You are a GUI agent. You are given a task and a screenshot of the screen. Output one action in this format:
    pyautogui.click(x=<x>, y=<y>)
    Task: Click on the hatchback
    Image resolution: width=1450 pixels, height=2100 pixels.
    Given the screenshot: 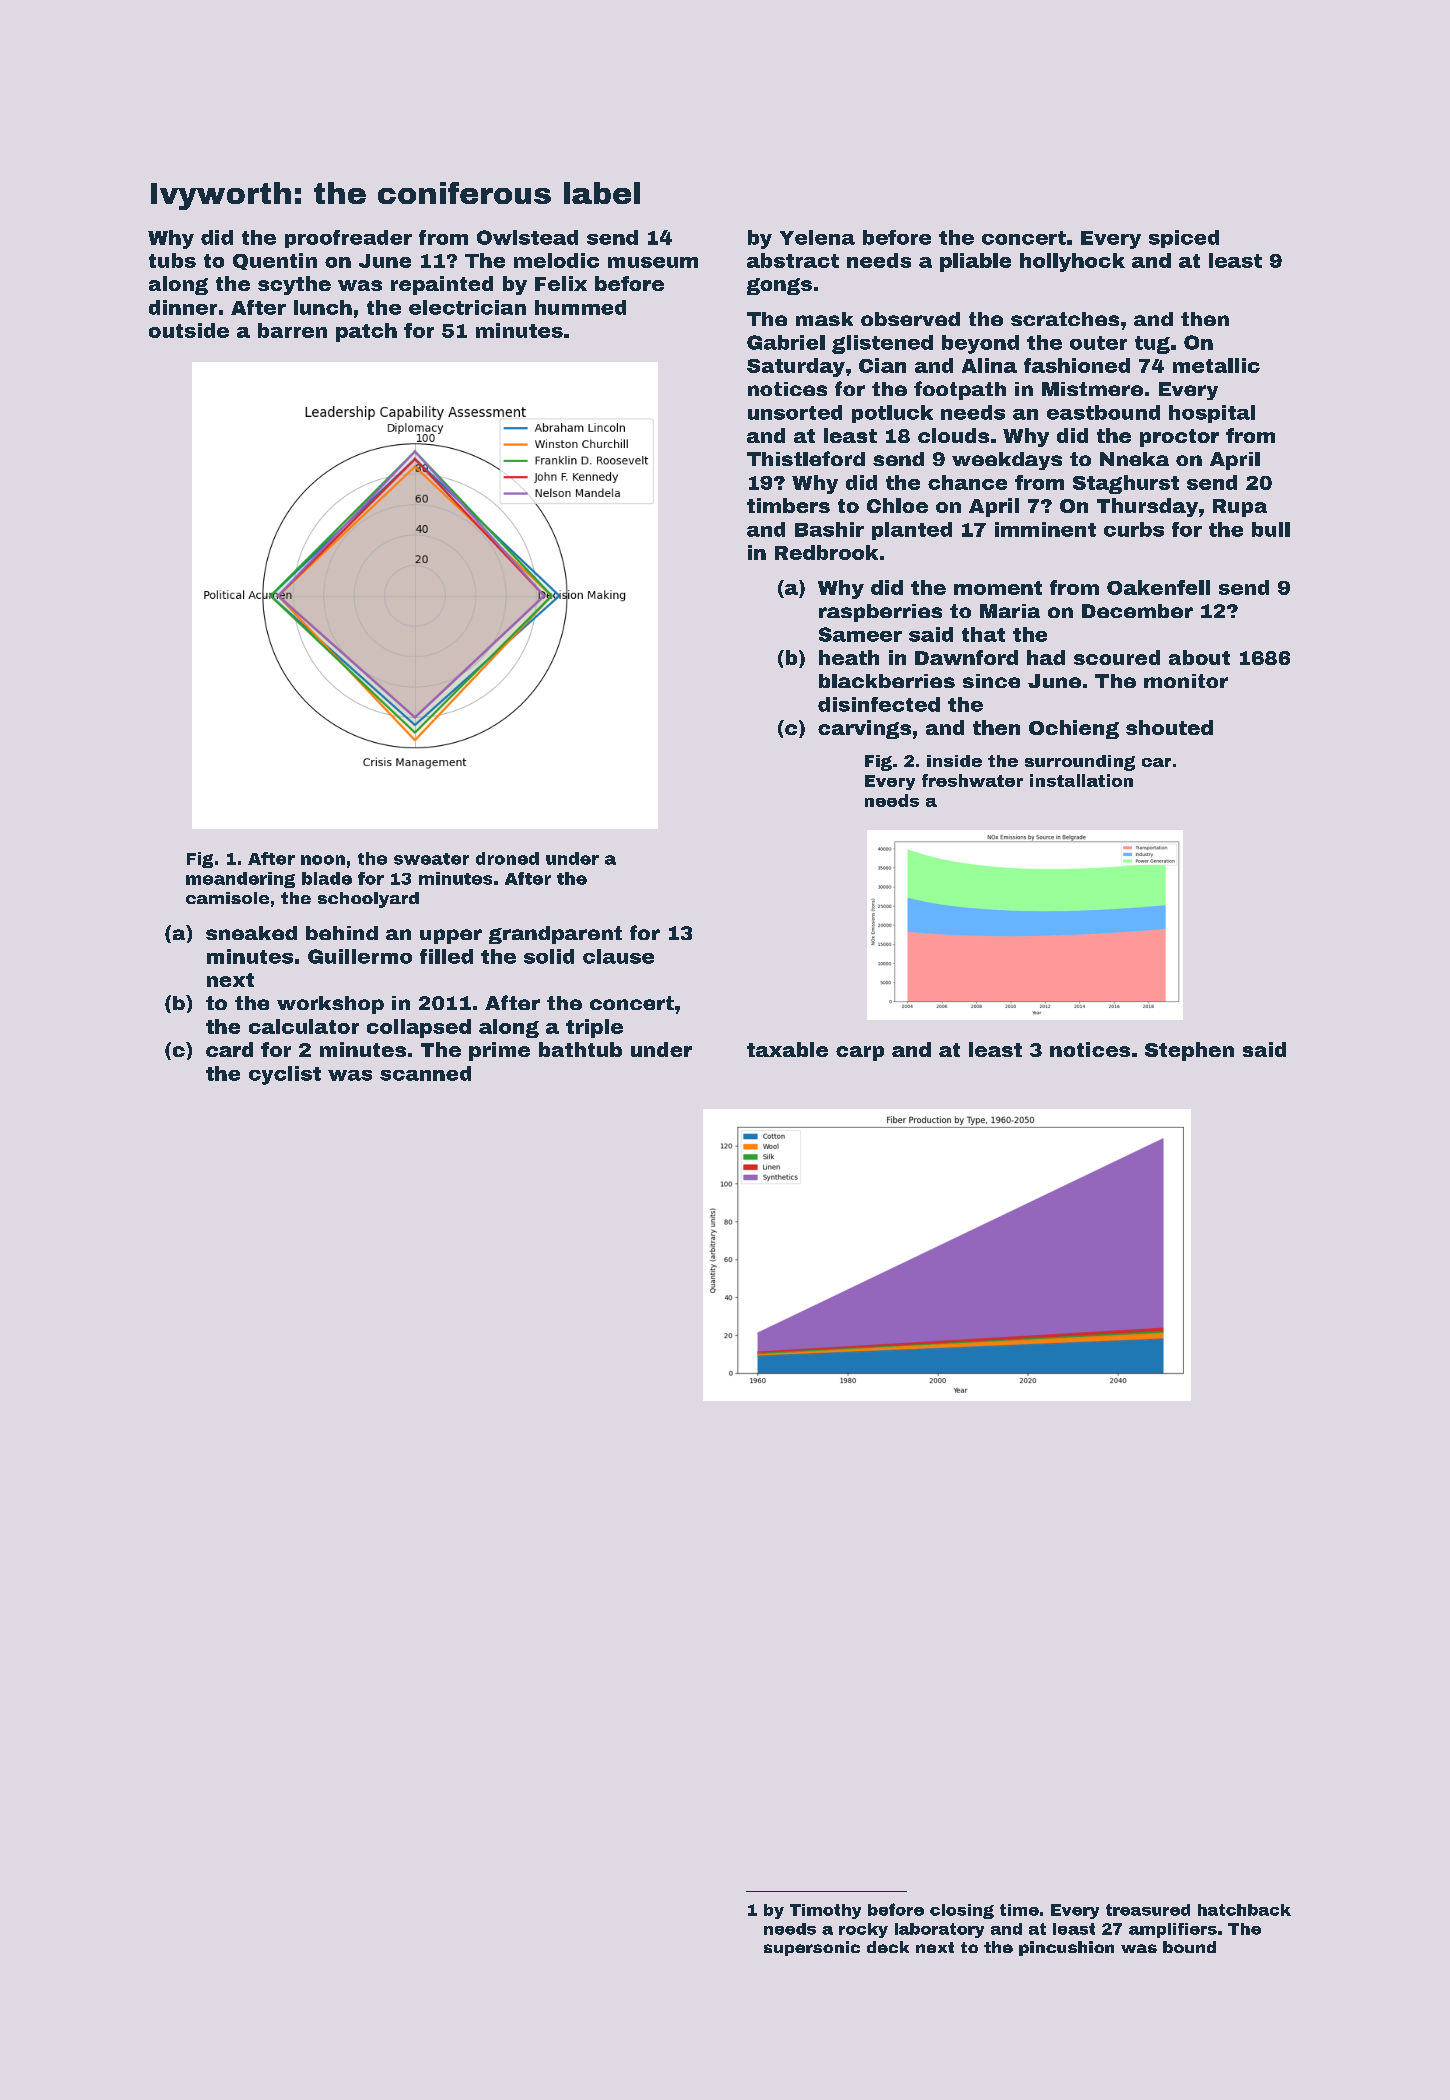 What is the action you would take?
    pyautogui.click(x=1244, y=1910)
